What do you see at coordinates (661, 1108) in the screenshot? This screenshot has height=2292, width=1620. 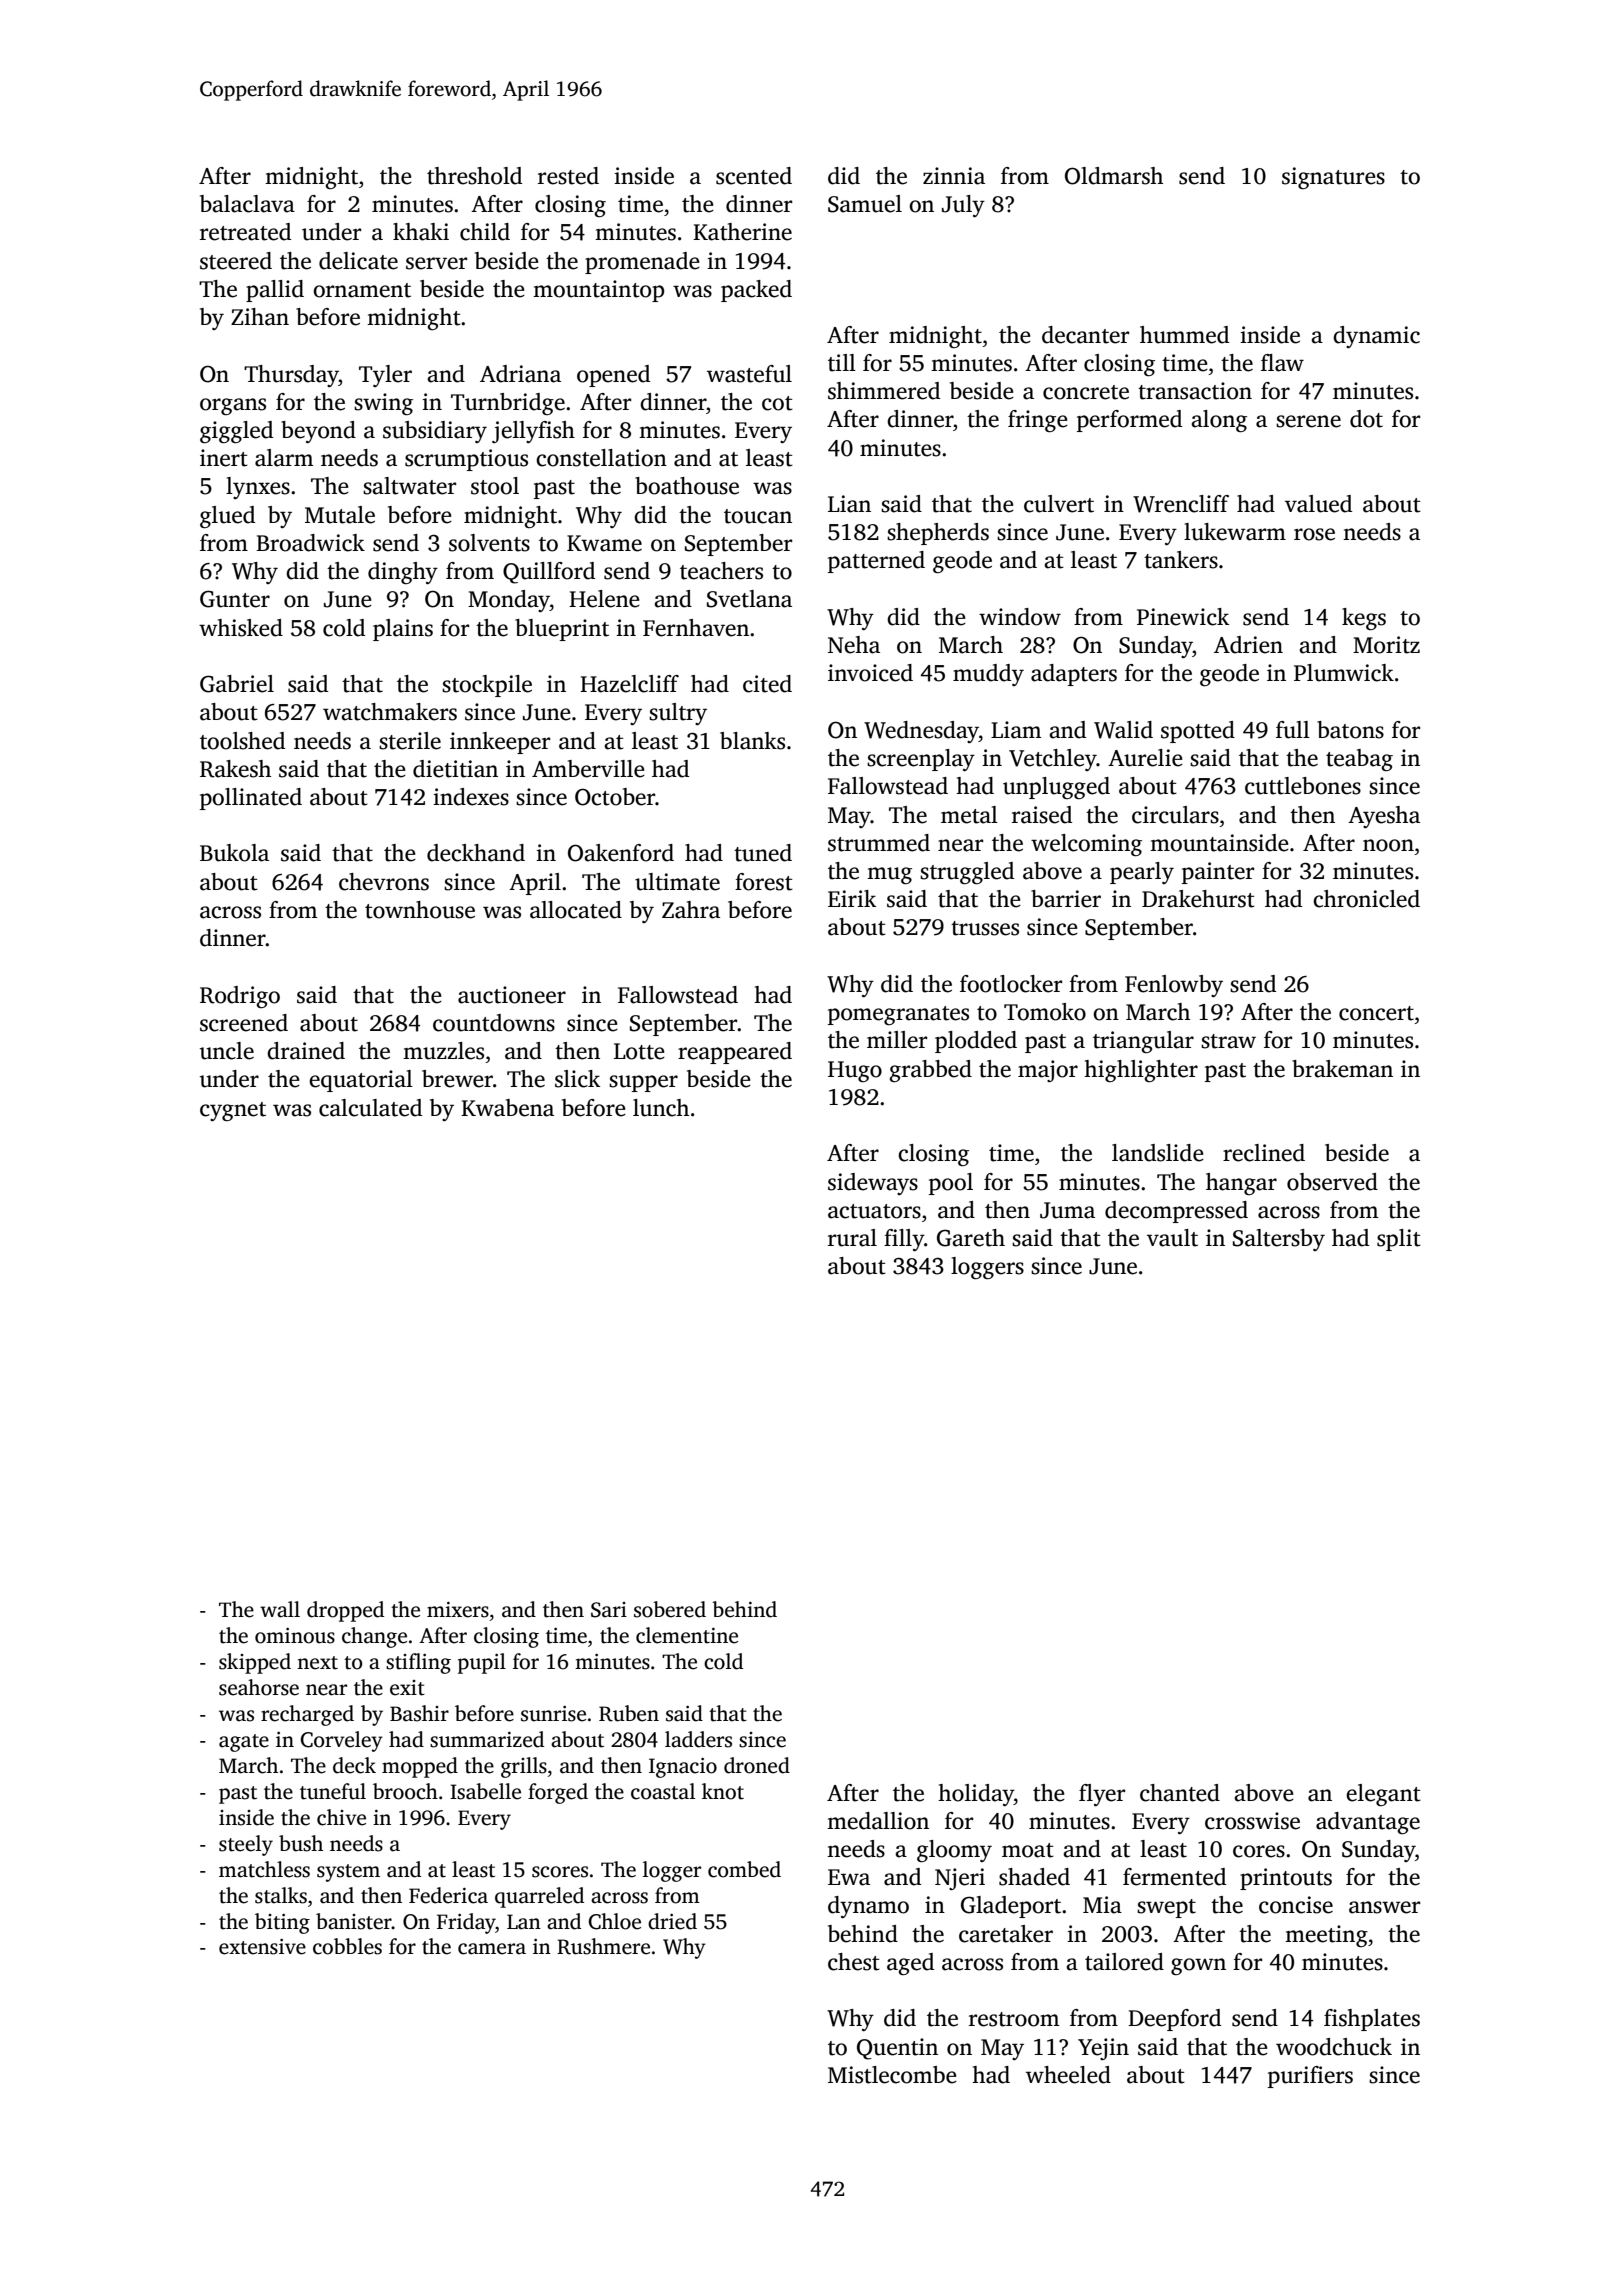 I see `lunch` at bounding box center [661, 1108].
